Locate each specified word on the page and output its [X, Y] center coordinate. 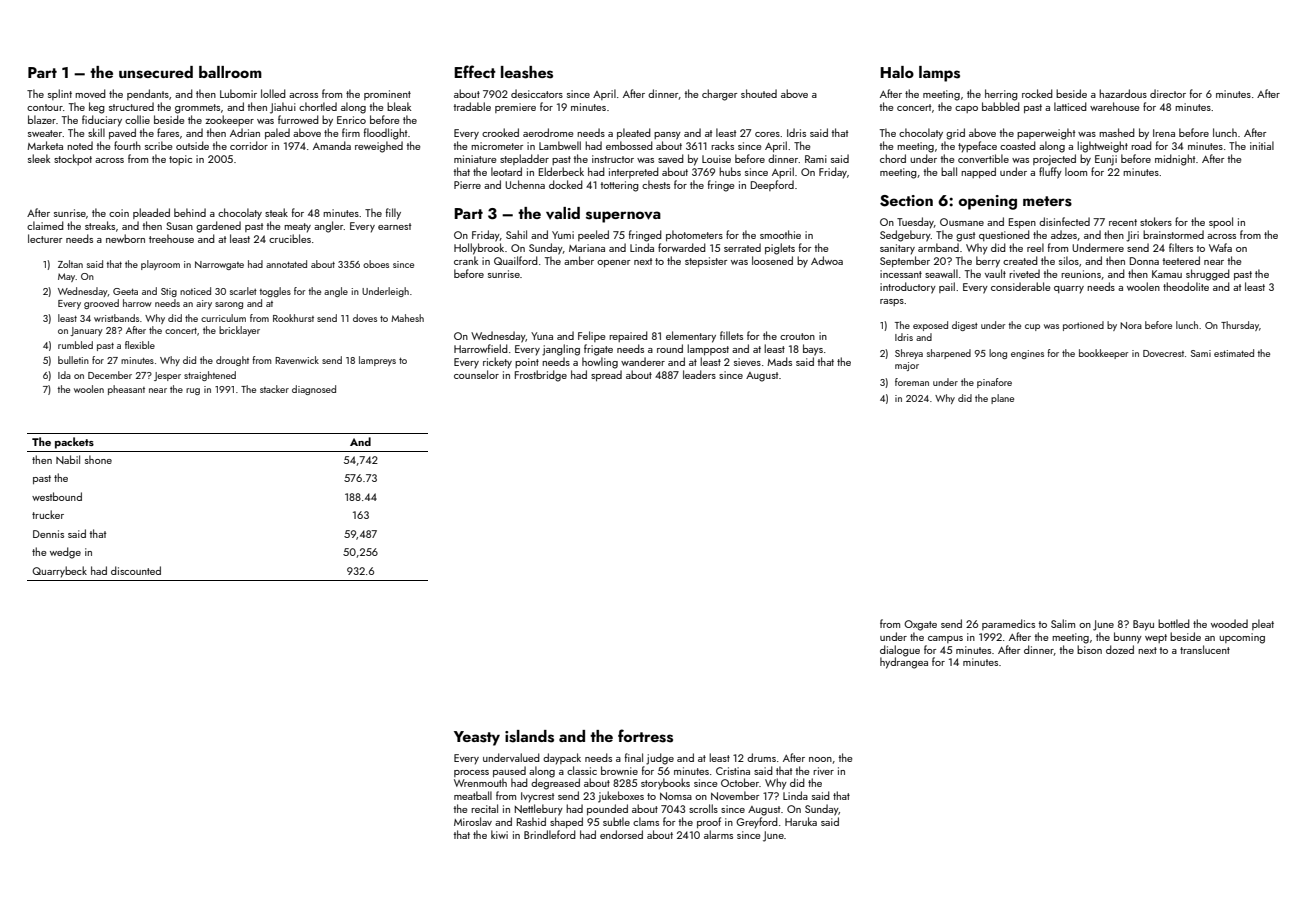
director [1168, 93]
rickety [497, 363]
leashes [527, 72]
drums [761, 757]
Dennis [48, 534]
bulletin [73, 360]
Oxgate [920, 625]
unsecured [156, 72]
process [471, 773]
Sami [1201, 353]
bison [1089, 649]
